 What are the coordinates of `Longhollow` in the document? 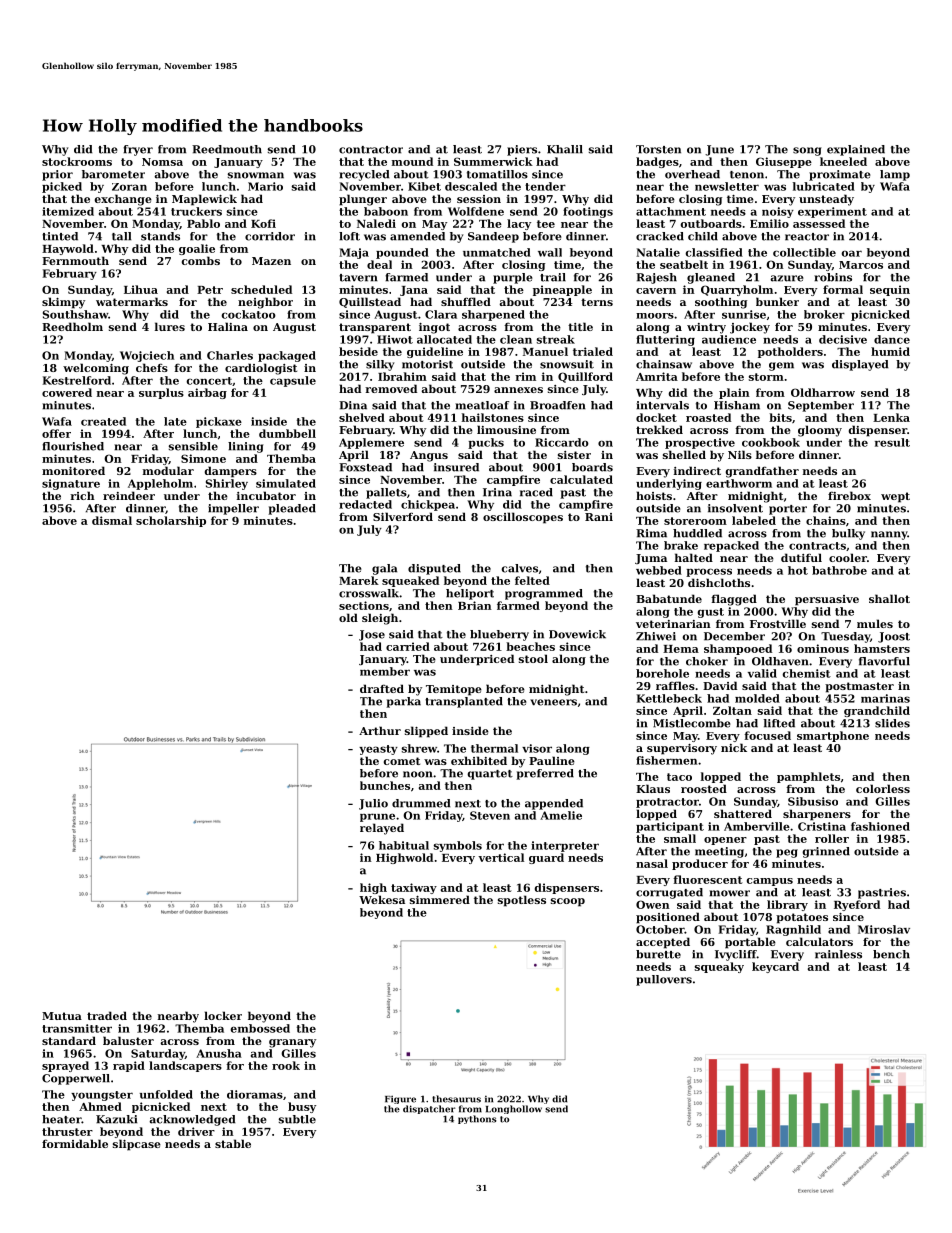 It's located at (514, 1109).
